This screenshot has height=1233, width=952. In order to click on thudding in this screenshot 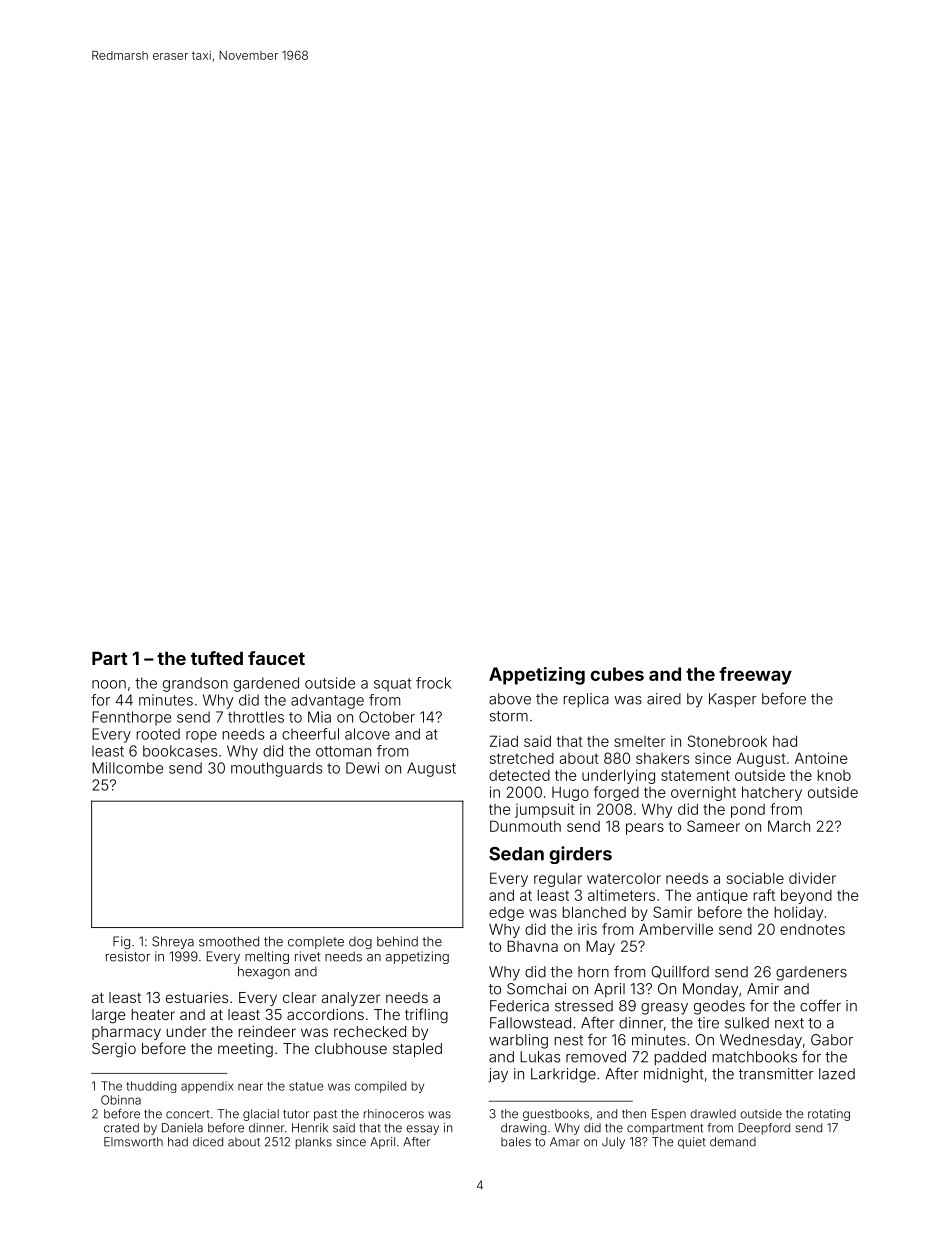, I will do `click(151, 1087)`.
